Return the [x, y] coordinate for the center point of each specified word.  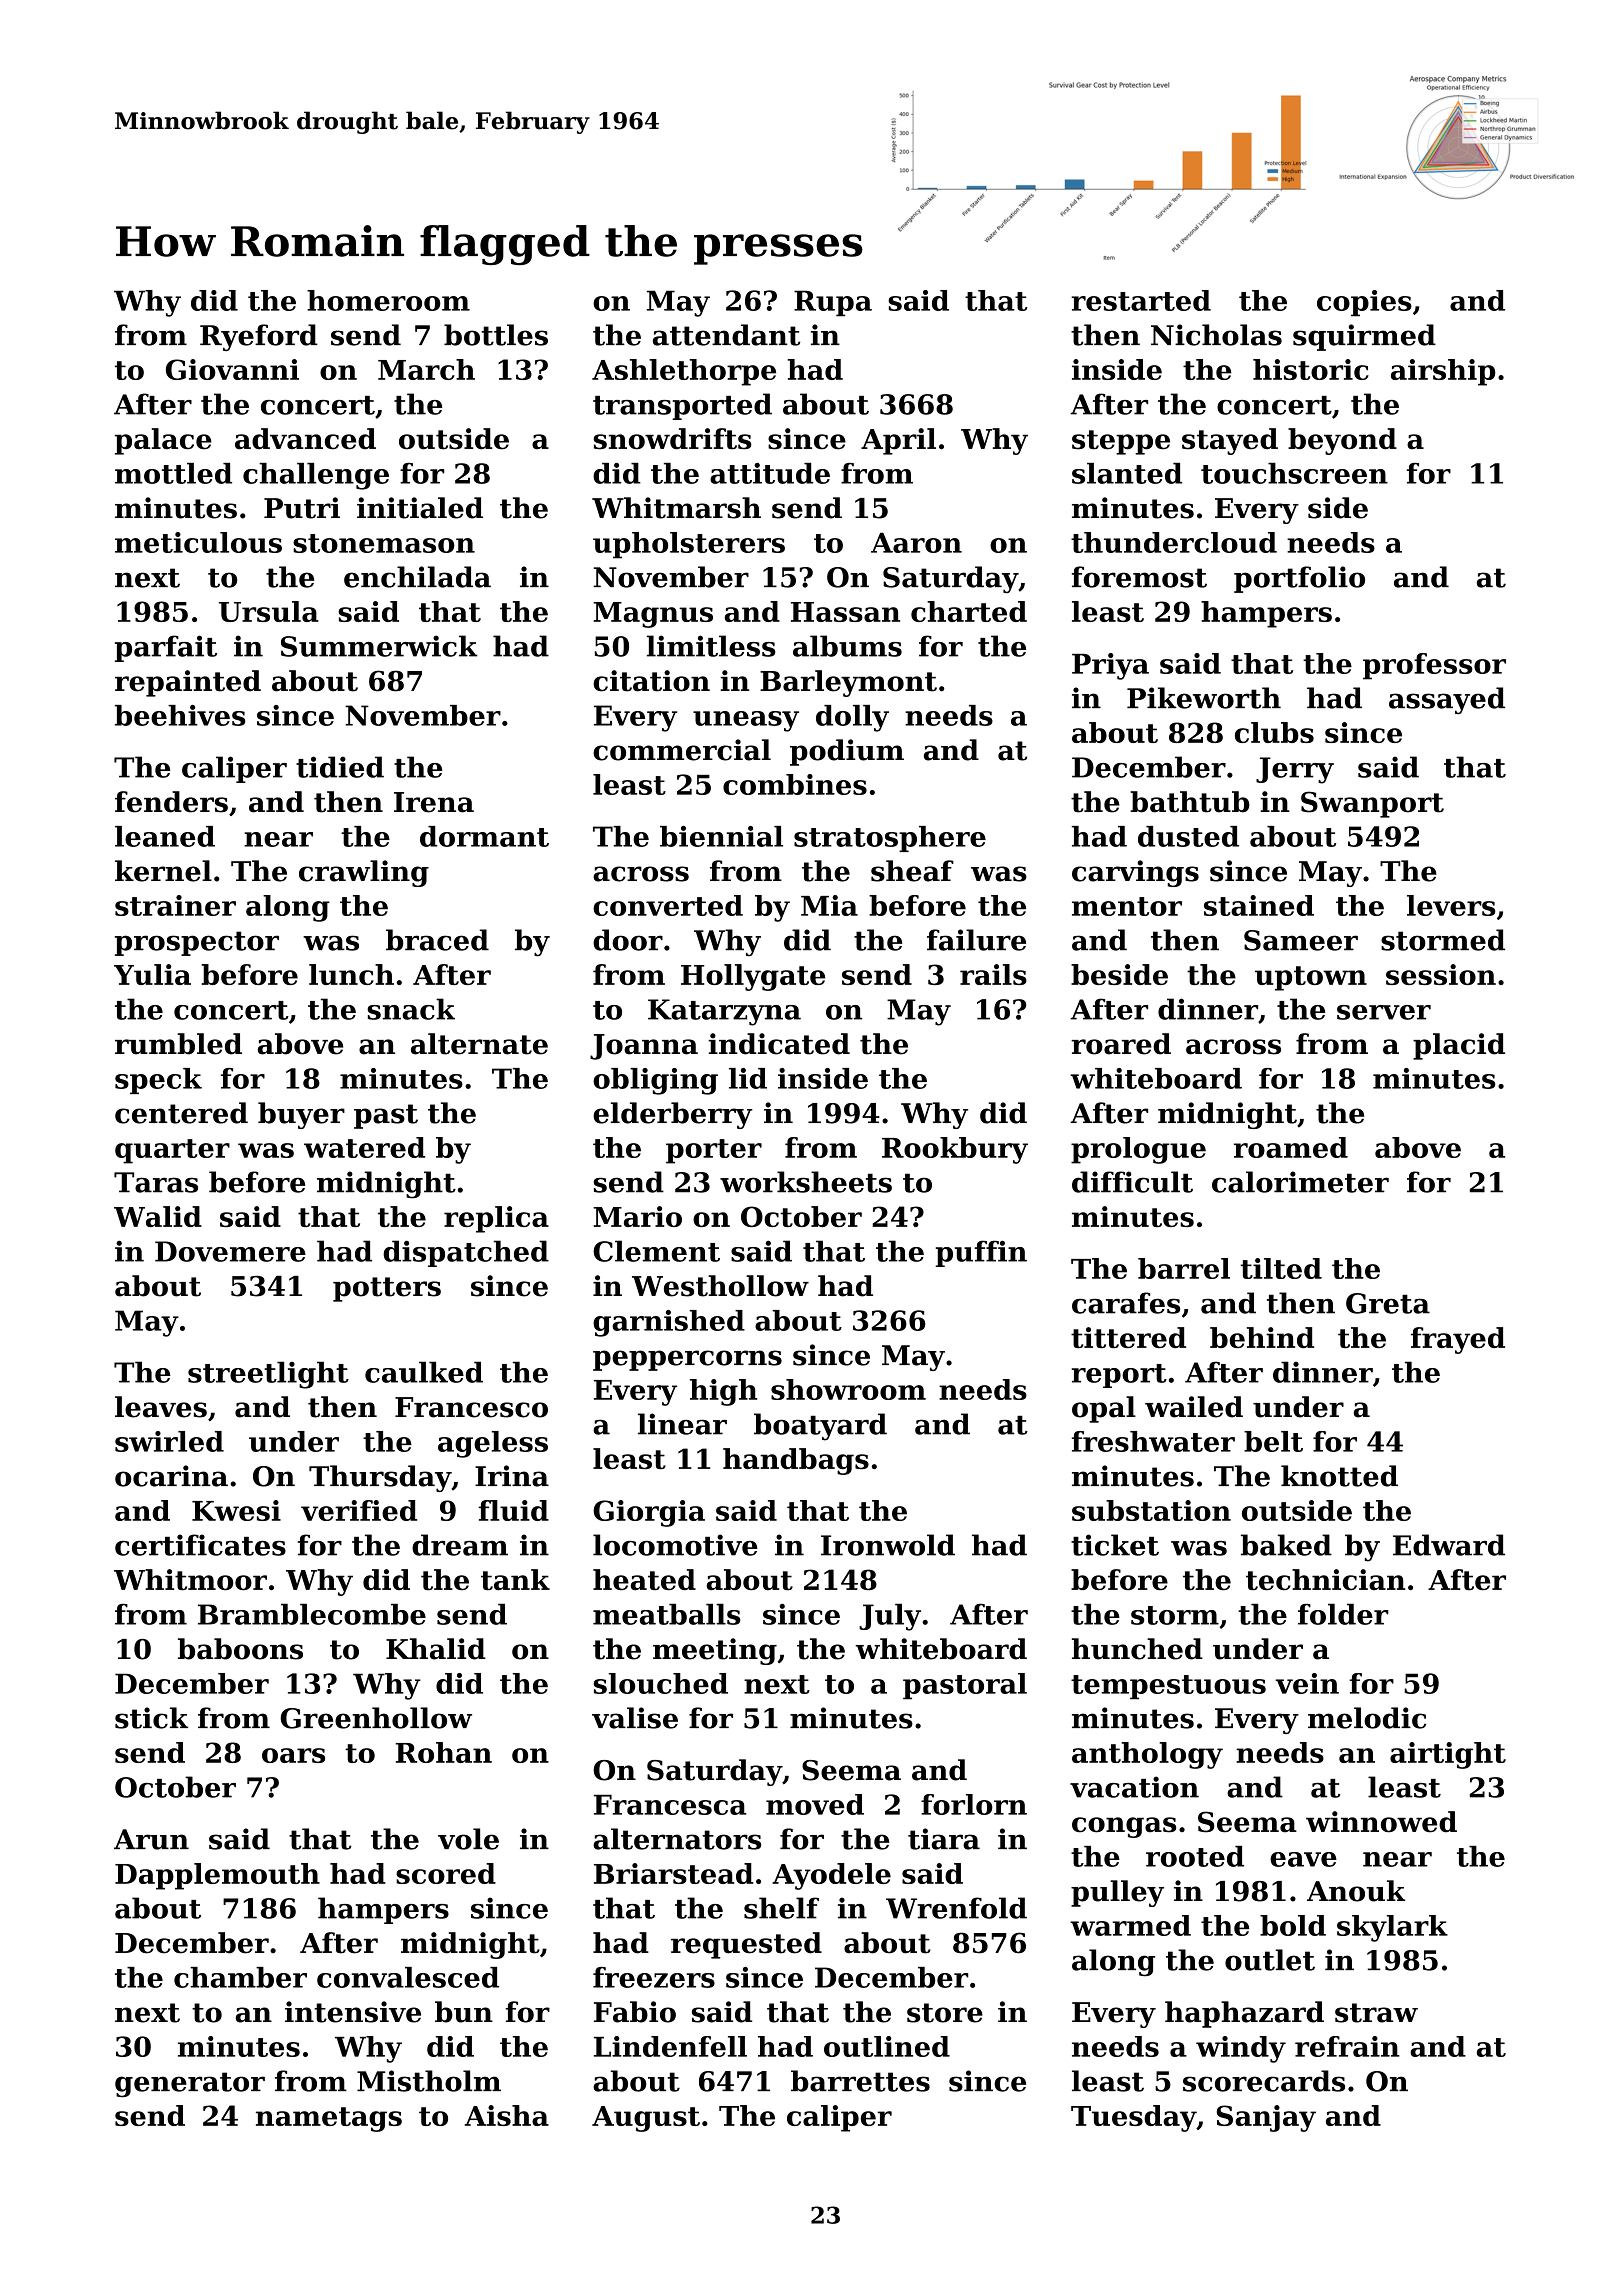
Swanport [1372, 804]
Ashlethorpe [684, 372]
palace [163, 441]
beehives [180, 715]
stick [151, 1718]
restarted [1141, 300]
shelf [781, 1908]
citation [651, 681]
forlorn [974, 1804]
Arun [151, 1839]
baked [1286, 1545]
